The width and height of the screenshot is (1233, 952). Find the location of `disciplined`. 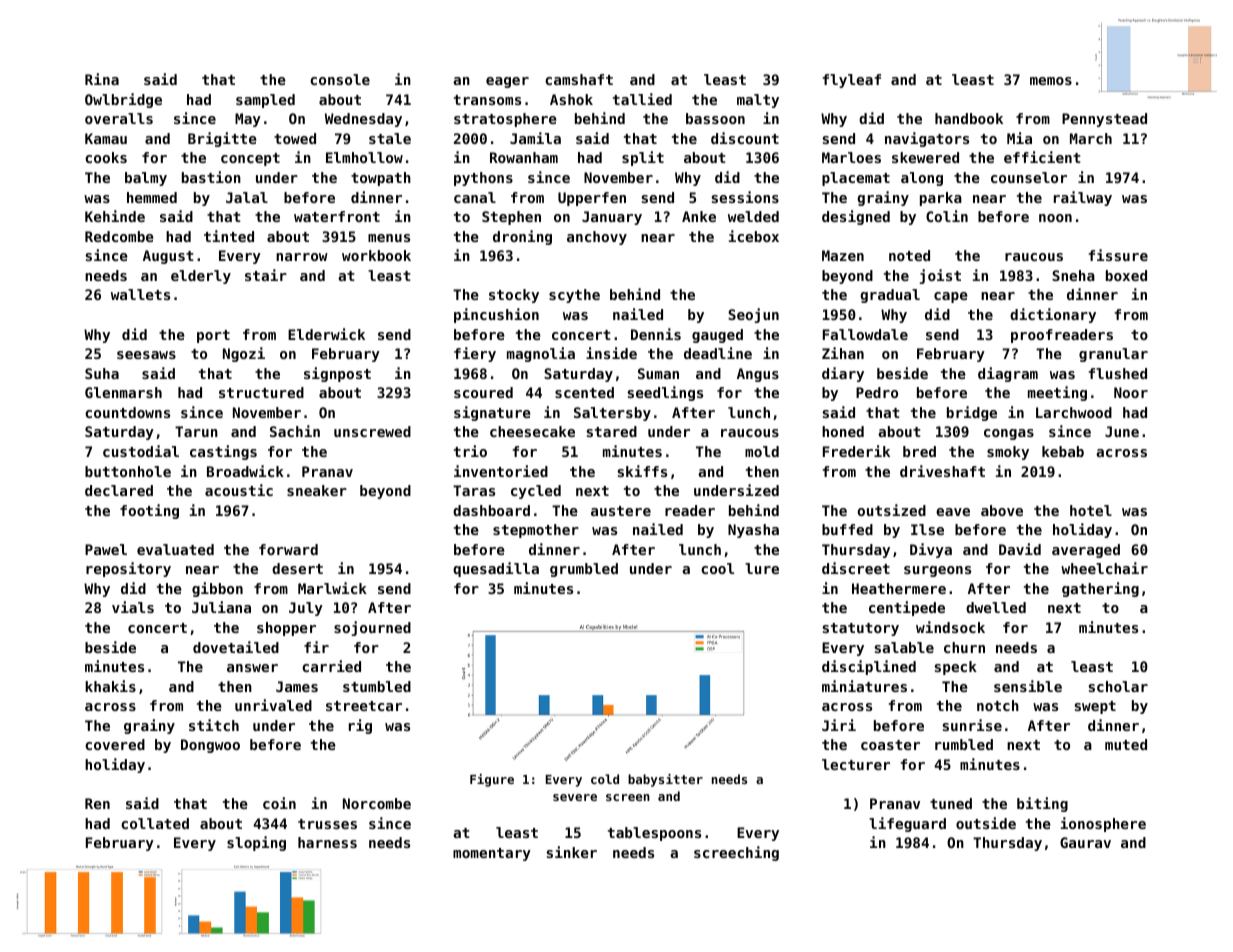

disciplined is located at coordinates (869, 667).
